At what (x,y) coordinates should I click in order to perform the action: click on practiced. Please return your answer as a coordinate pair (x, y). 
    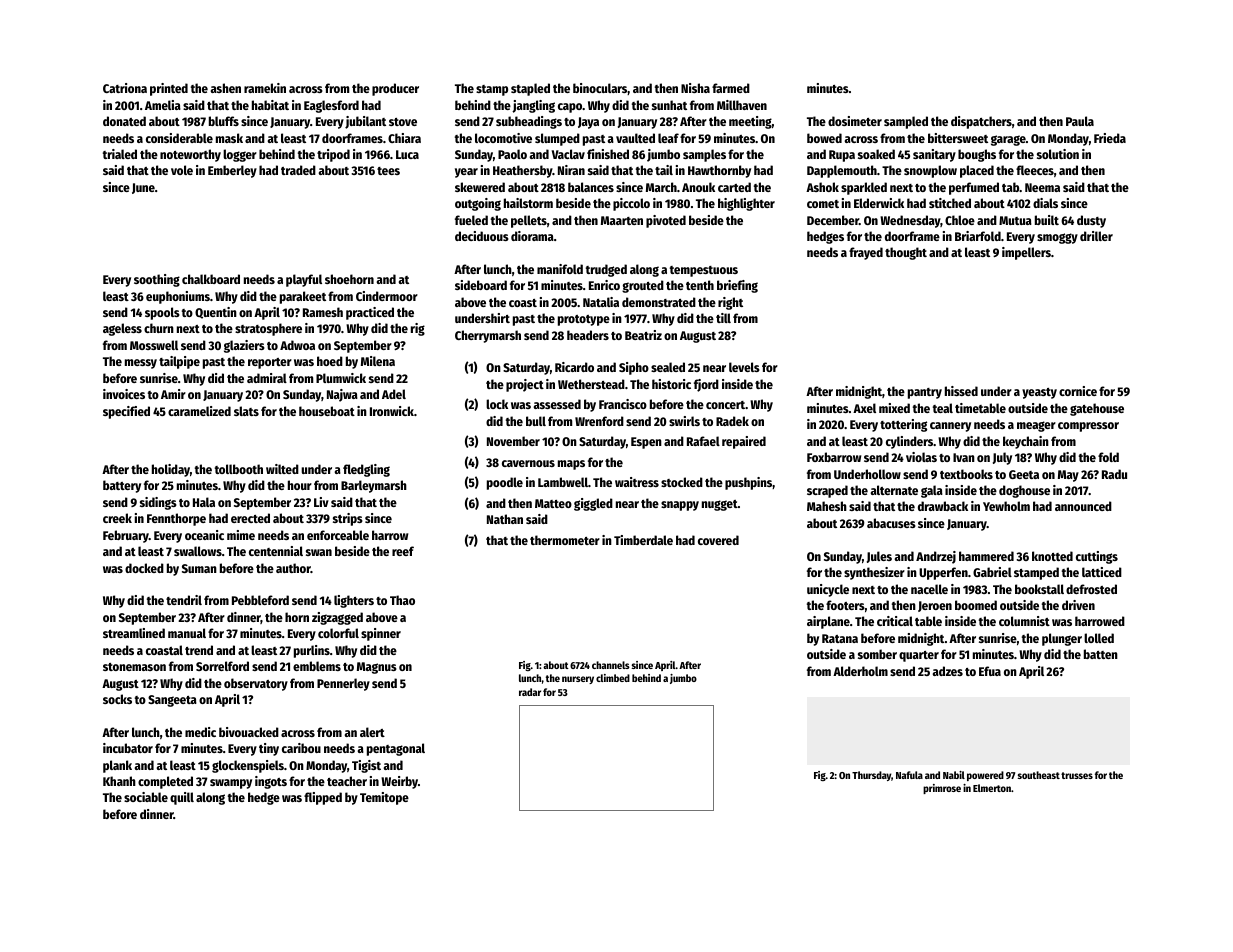
    Looking at the image, I should click on (370, 313).
